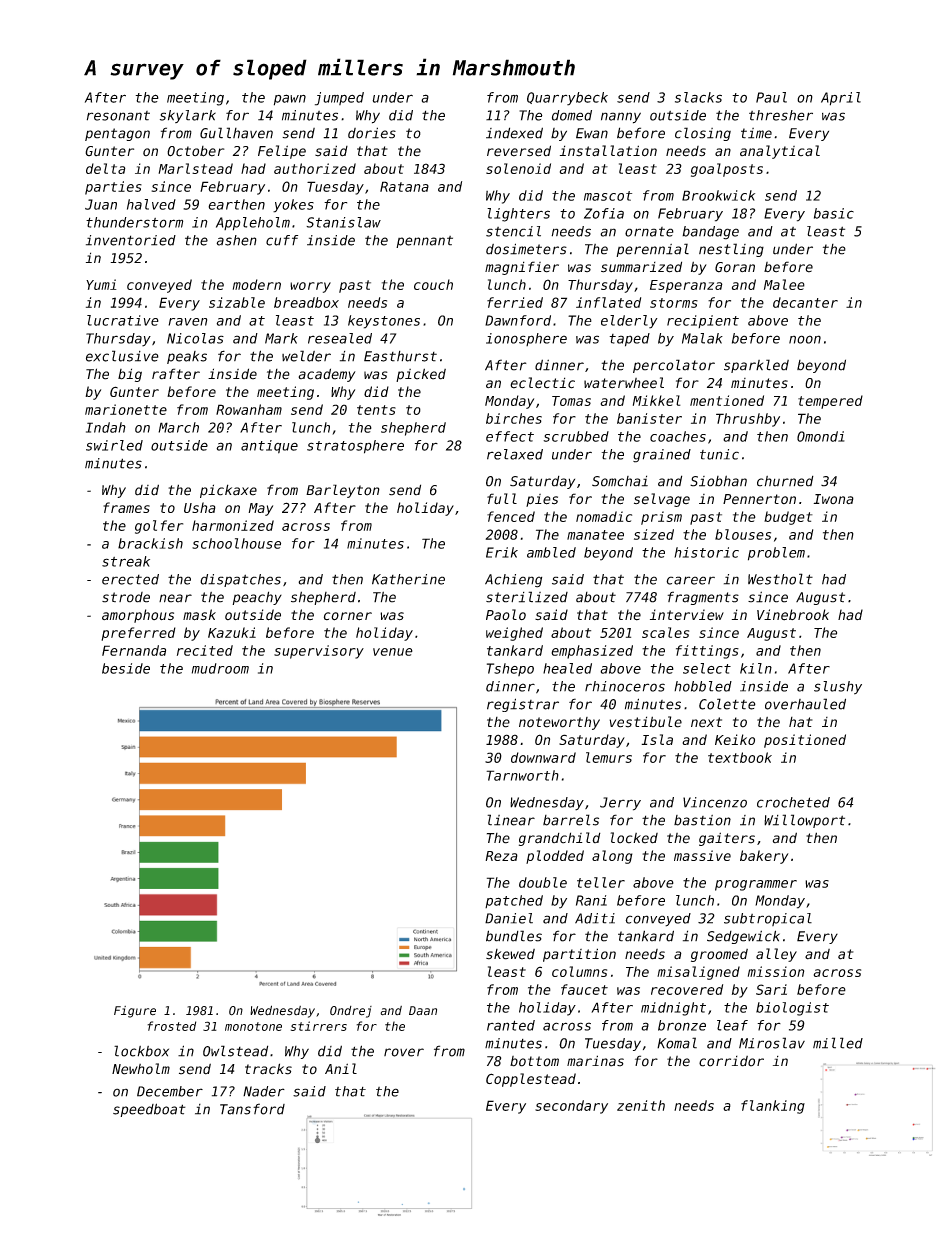 This document has width=952, height=1233. I want to click on speedboat, so click(149, 1110).
